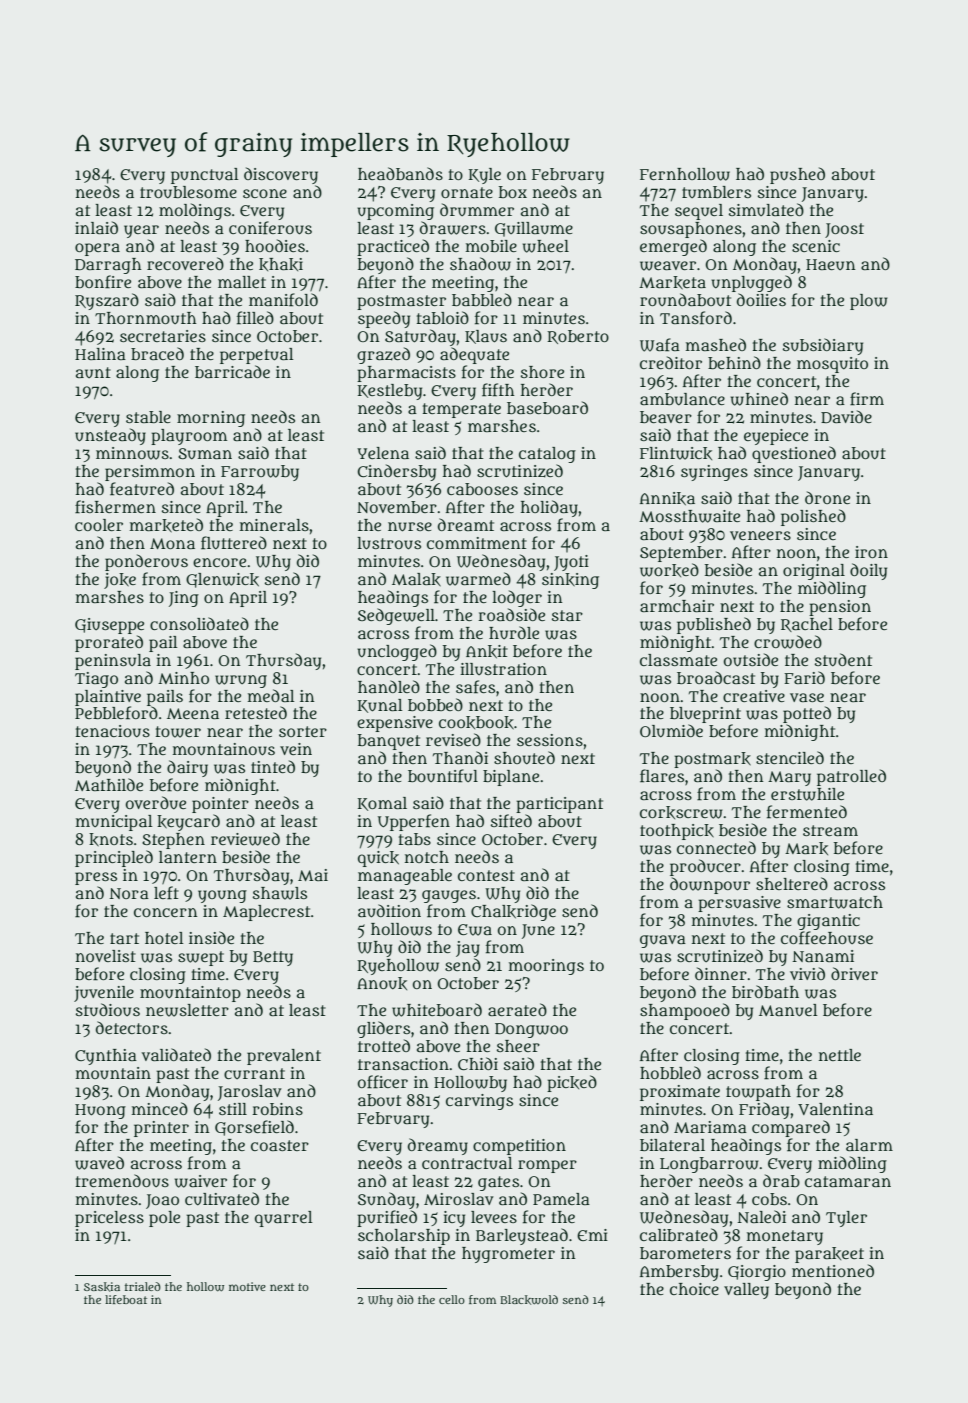  Describe the element at coordinates (813, 517) in the document. I see `polished` at that location.
